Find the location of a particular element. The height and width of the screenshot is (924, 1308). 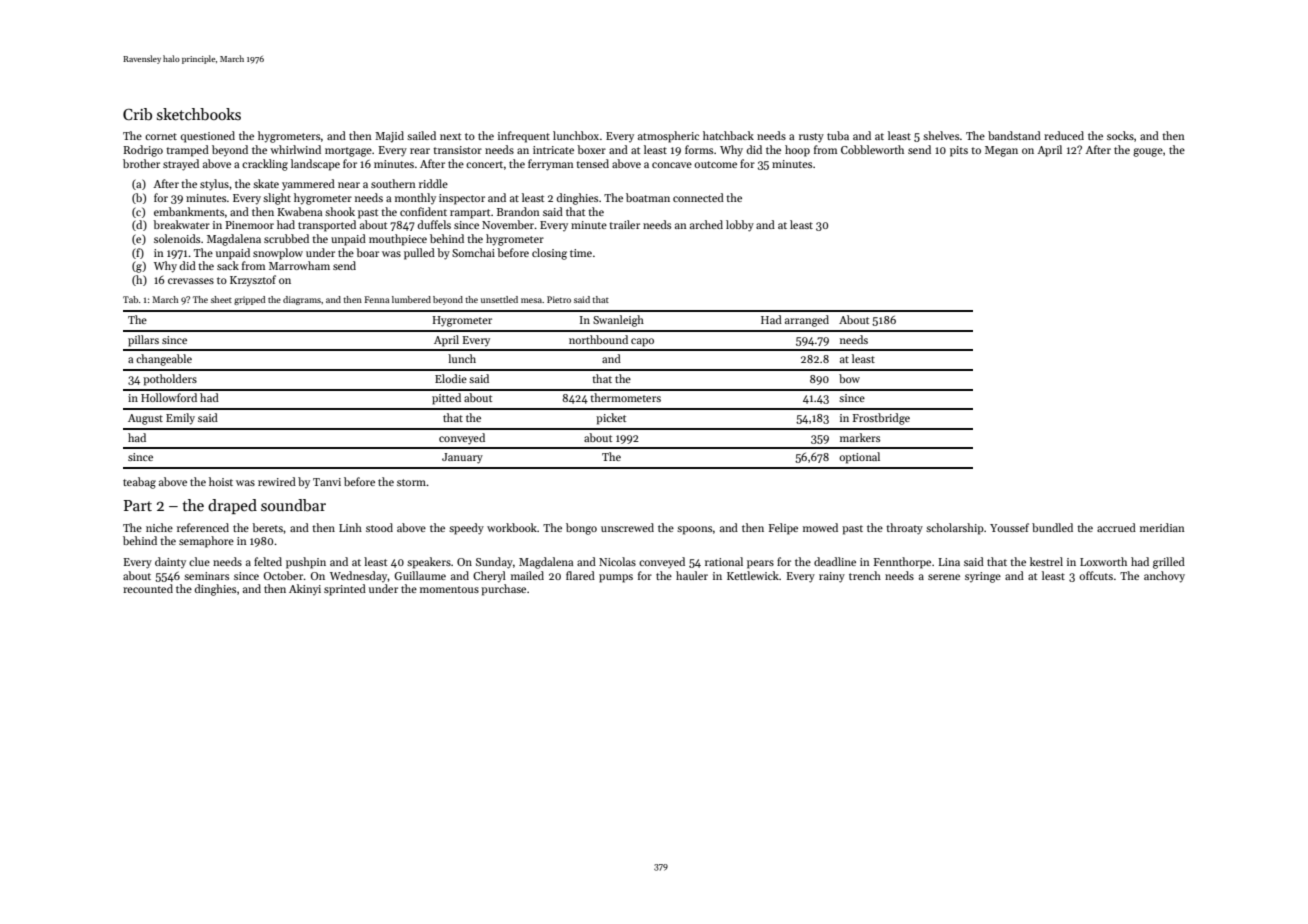

solenoids is located at coordinates (177, 238).
